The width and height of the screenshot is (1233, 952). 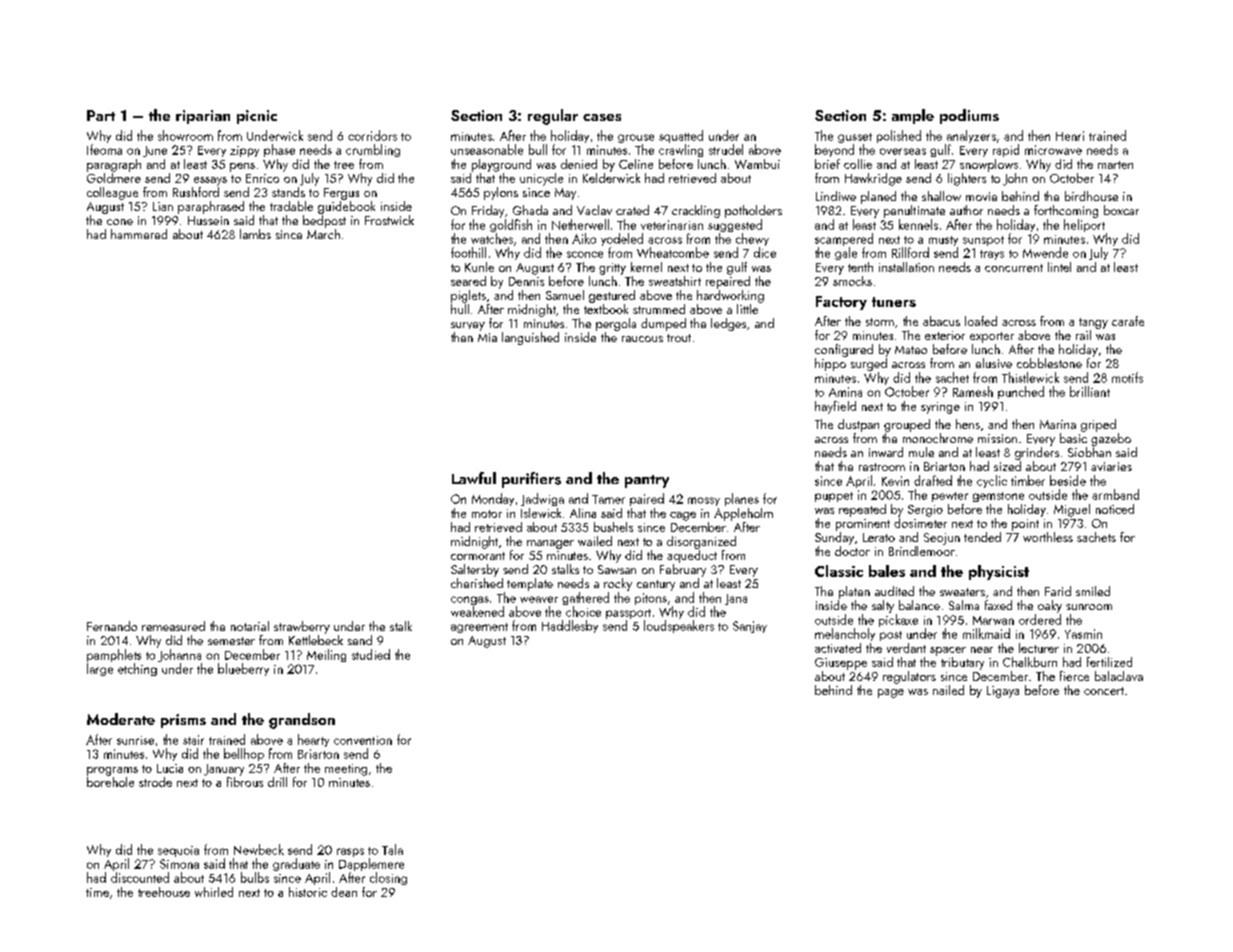 I want to click on armband, so click(x=1115, y=494).
